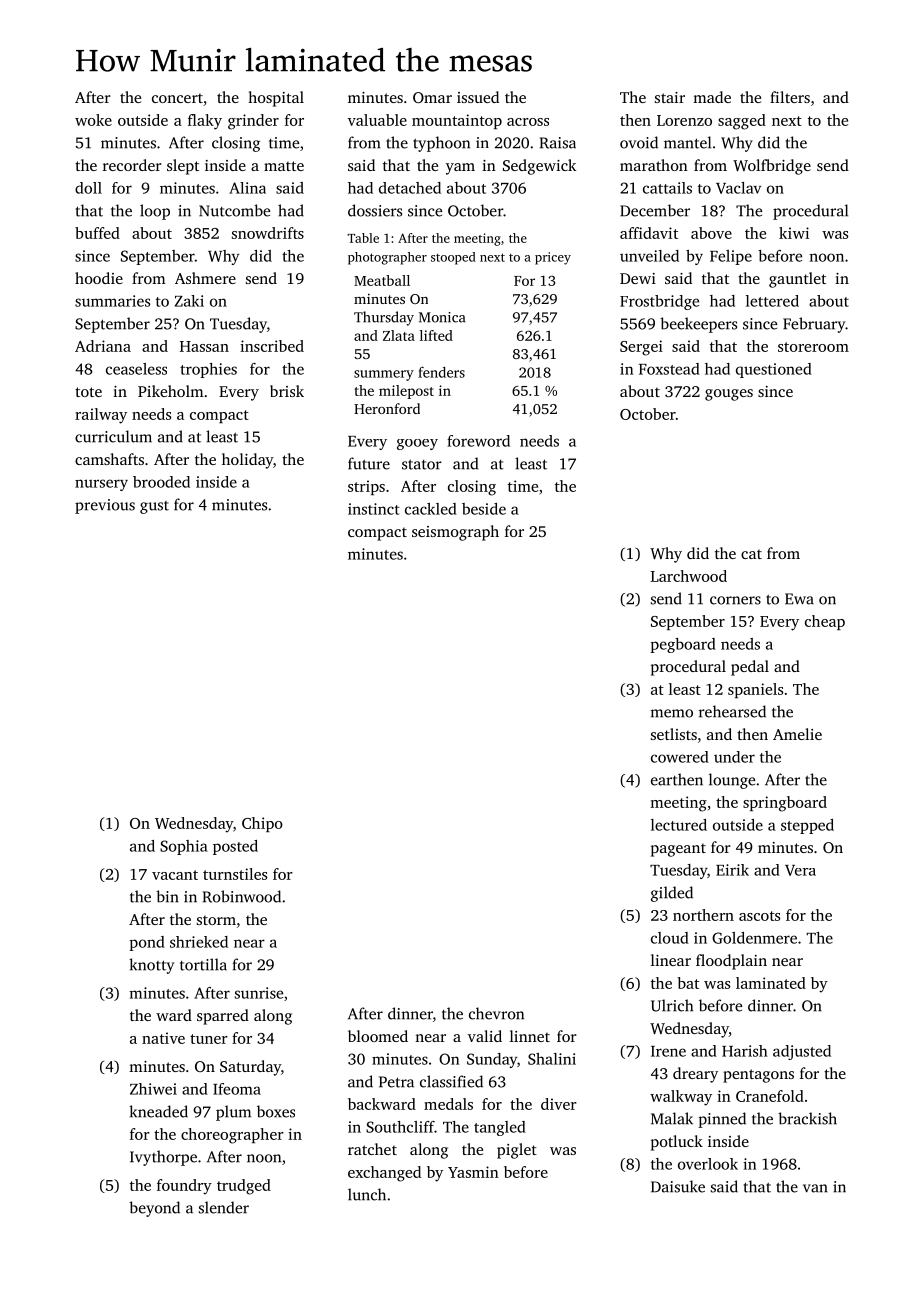  I want to click on Amelie, so click(797, 734).
